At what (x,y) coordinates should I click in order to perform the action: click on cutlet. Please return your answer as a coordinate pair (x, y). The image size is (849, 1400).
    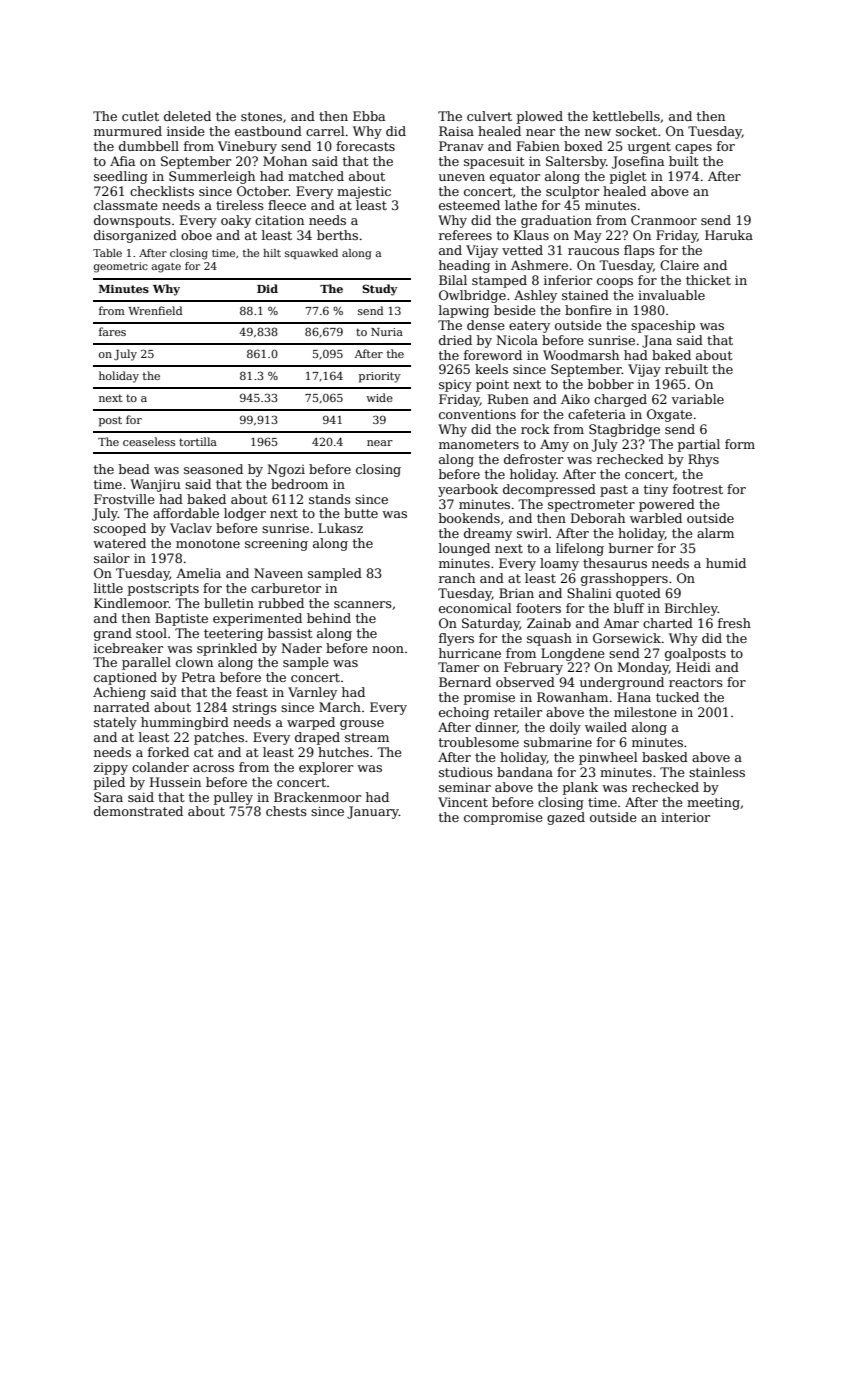
    Looking at the image, I should click on (140, 116).
